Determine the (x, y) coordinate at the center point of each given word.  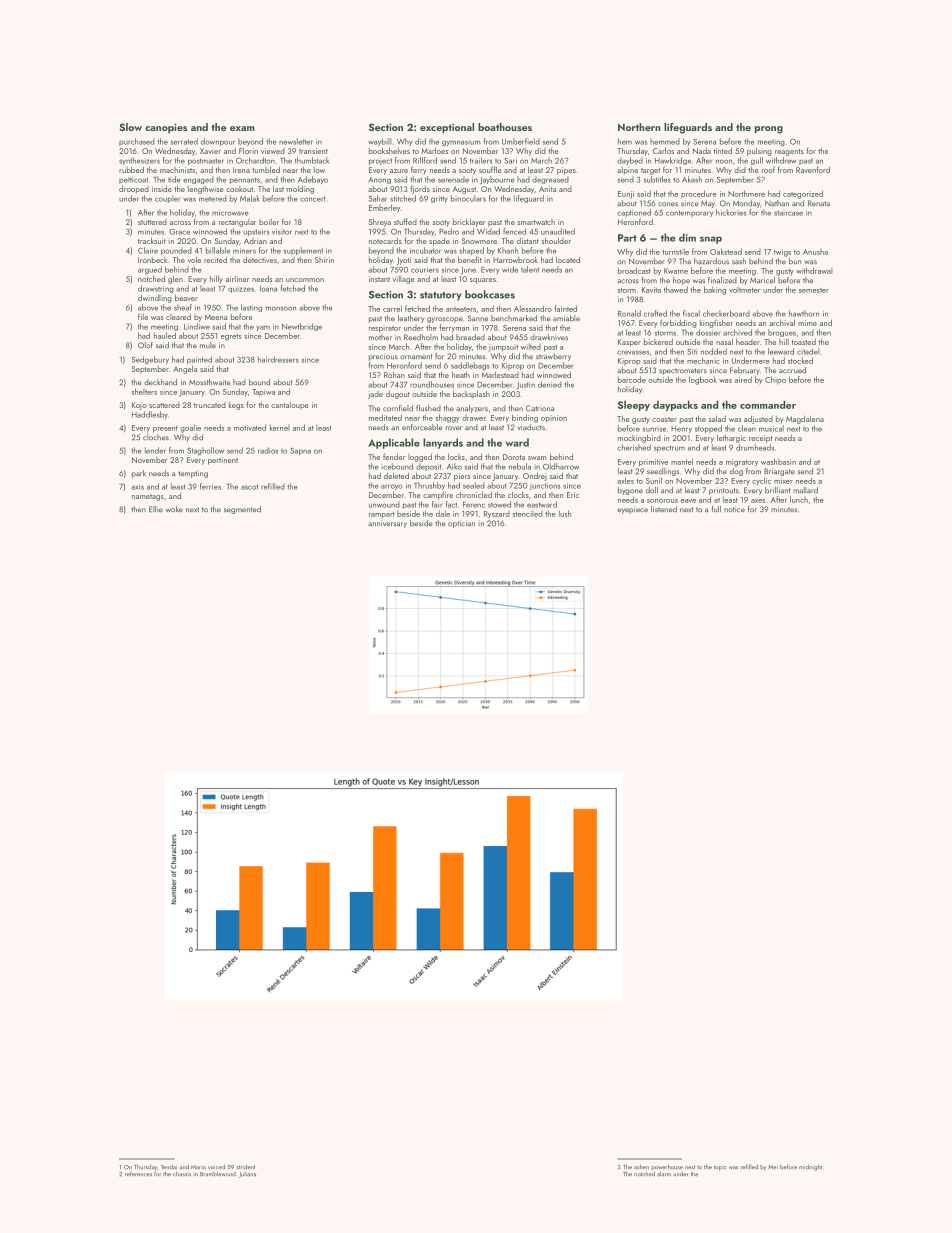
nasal (724, 342)
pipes (566, 171)
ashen (641, 1166)
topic (720, 1168)
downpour (218, 142)
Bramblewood (218, 1173)
